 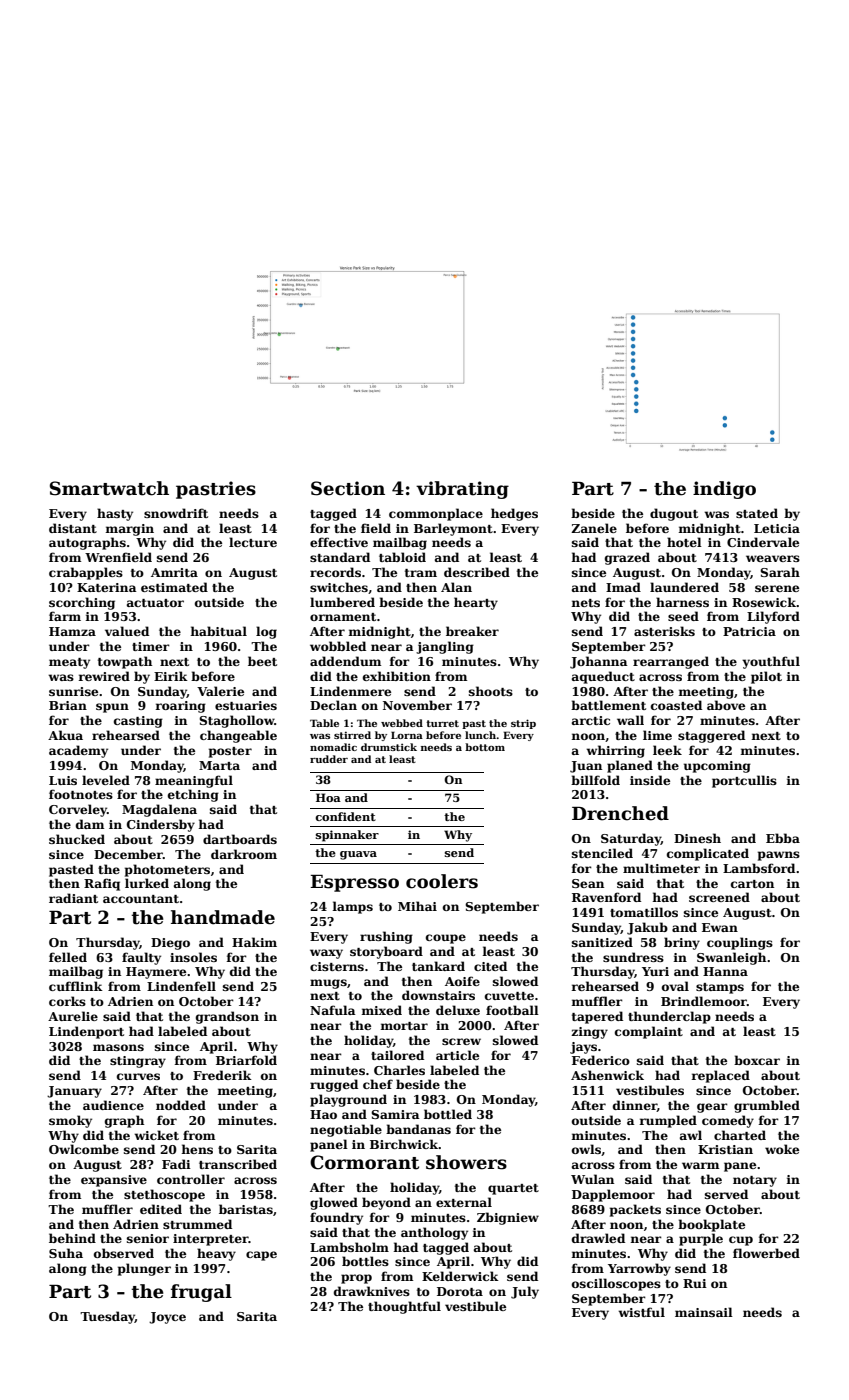 I want to click on Smartwatch, so click(x=109, y=488).
